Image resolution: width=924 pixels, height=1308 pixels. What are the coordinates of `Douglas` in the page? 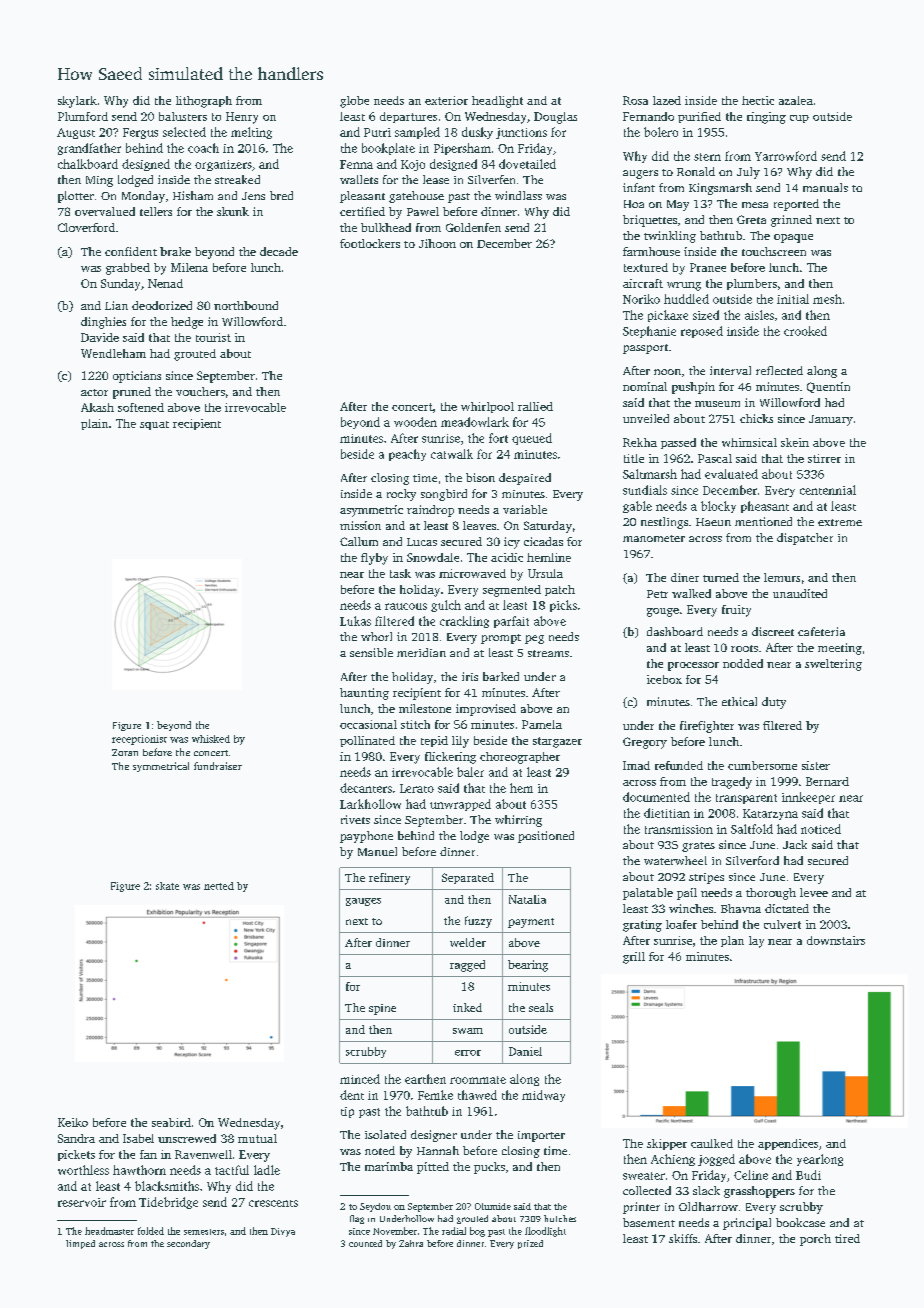 It's located at (555, 118).
